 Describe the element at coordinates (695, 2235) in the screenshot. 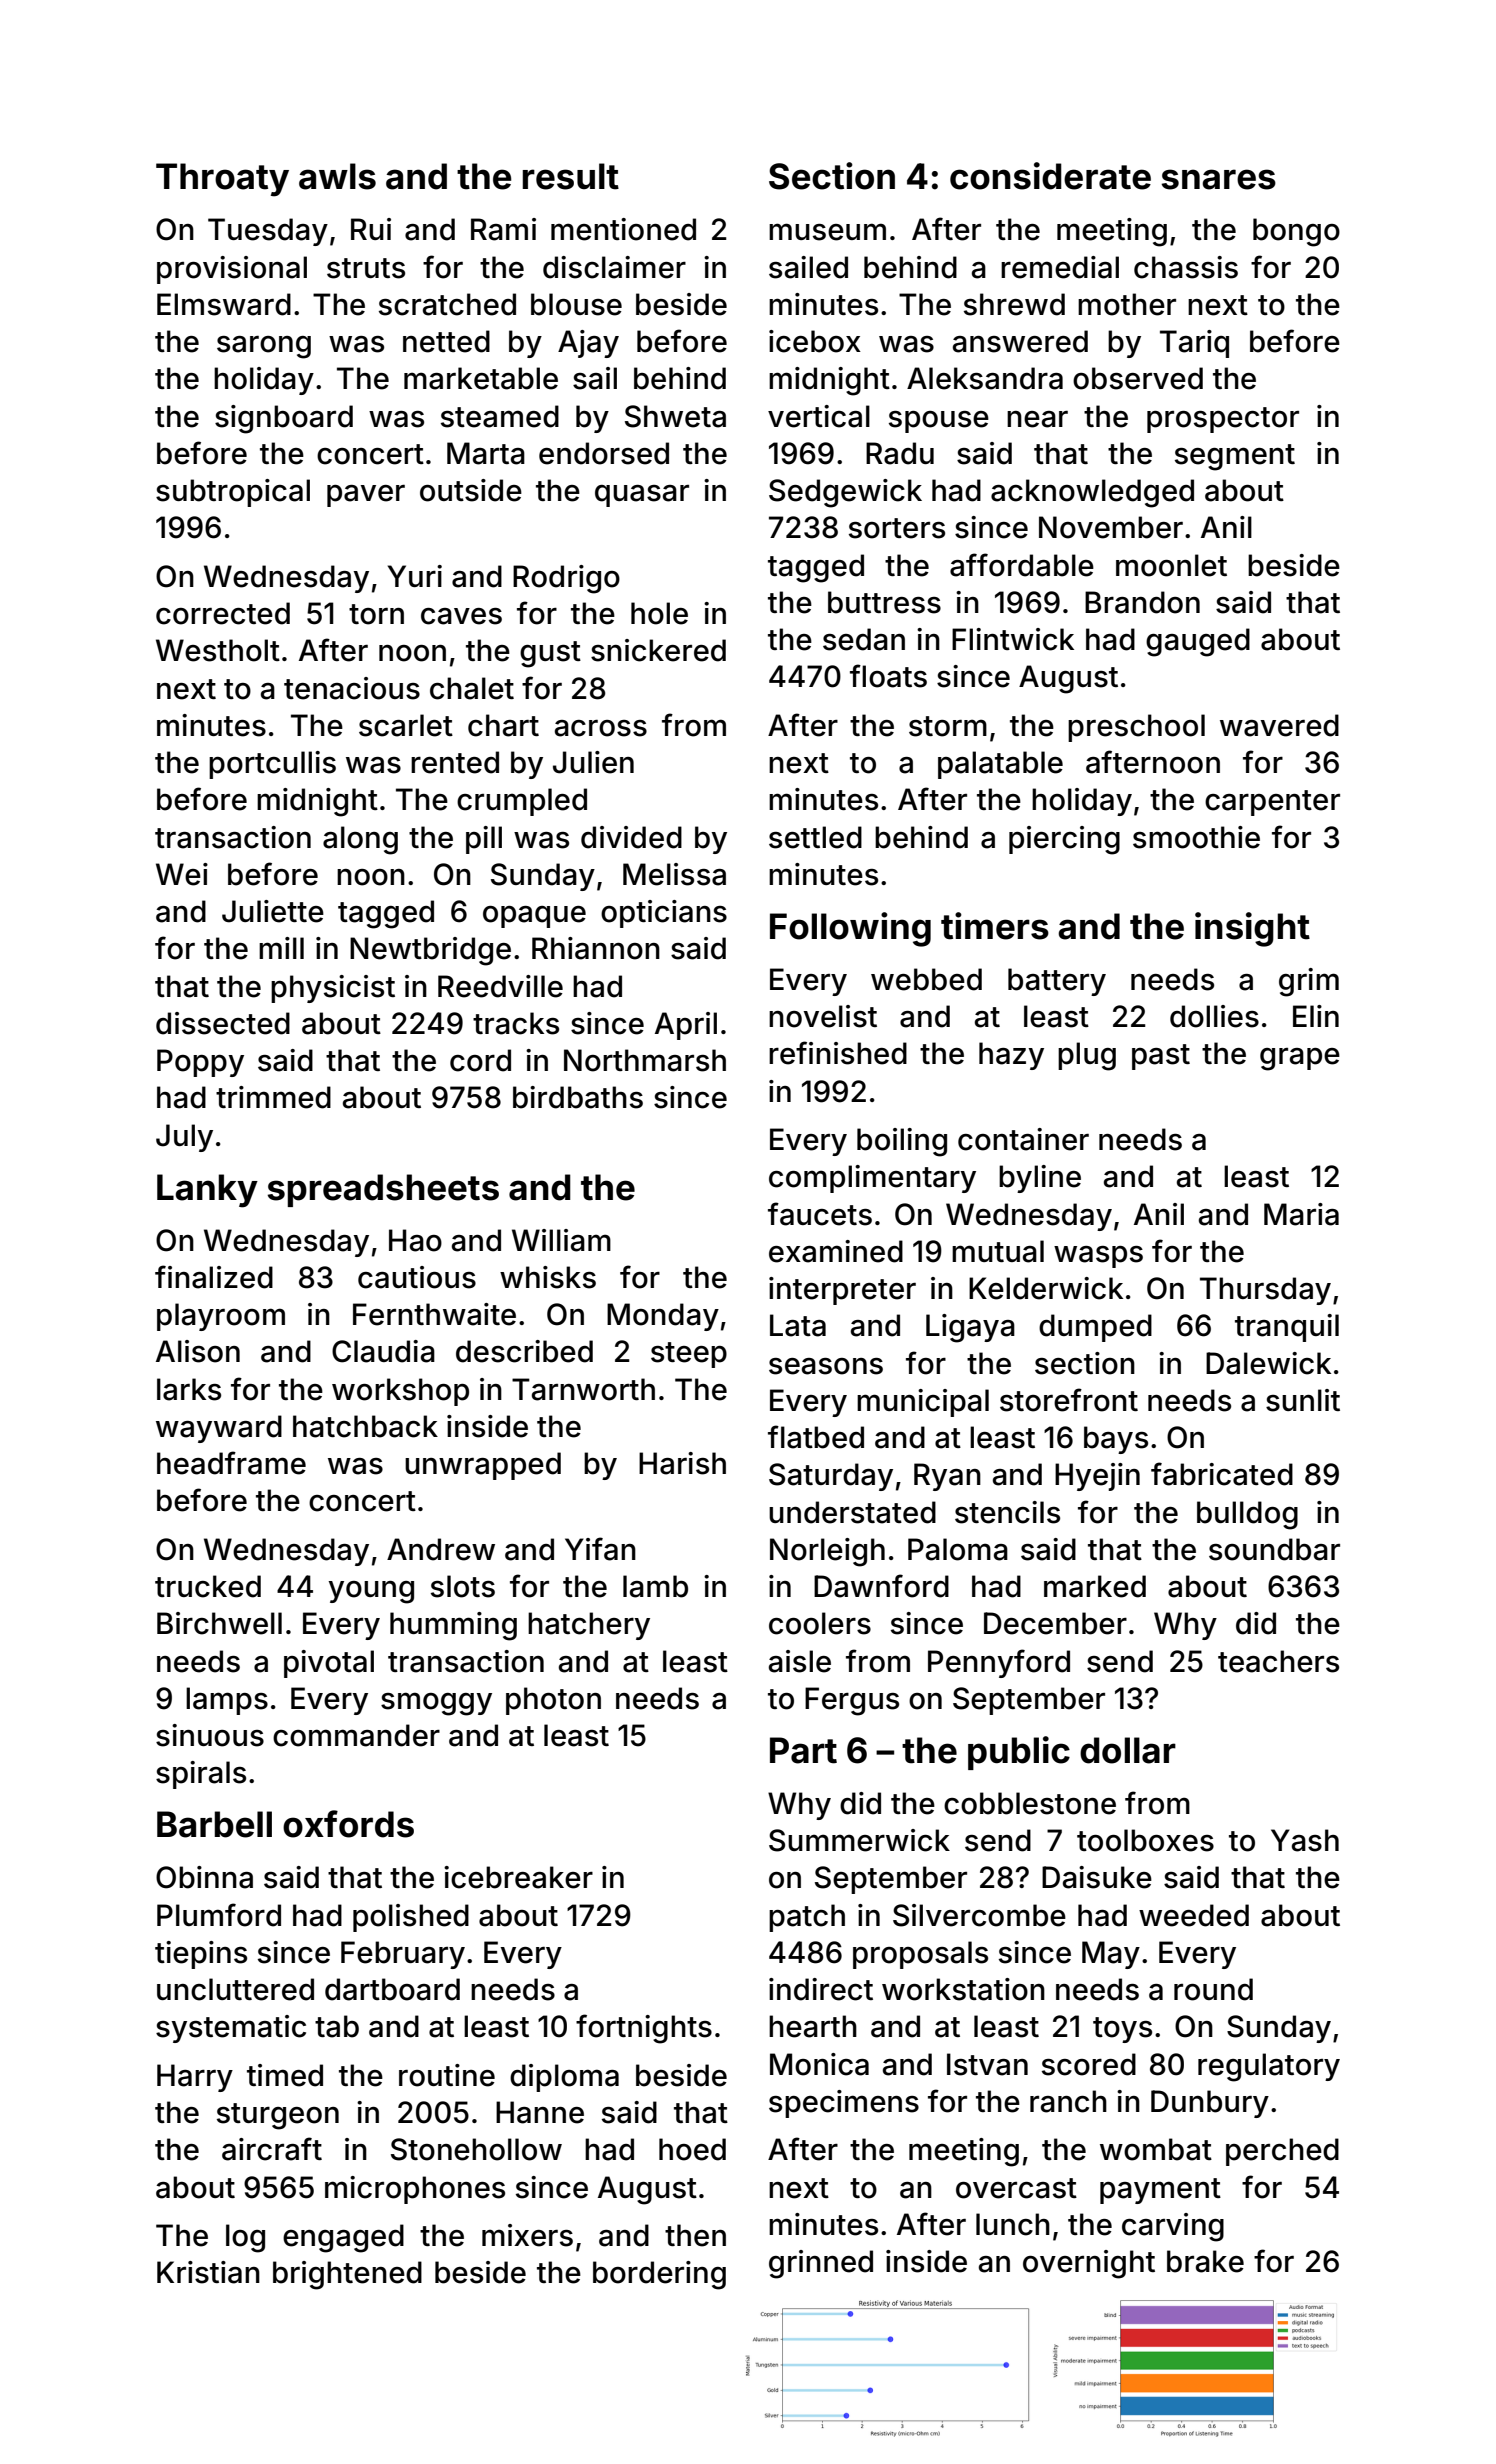

I see `then` at that location.
